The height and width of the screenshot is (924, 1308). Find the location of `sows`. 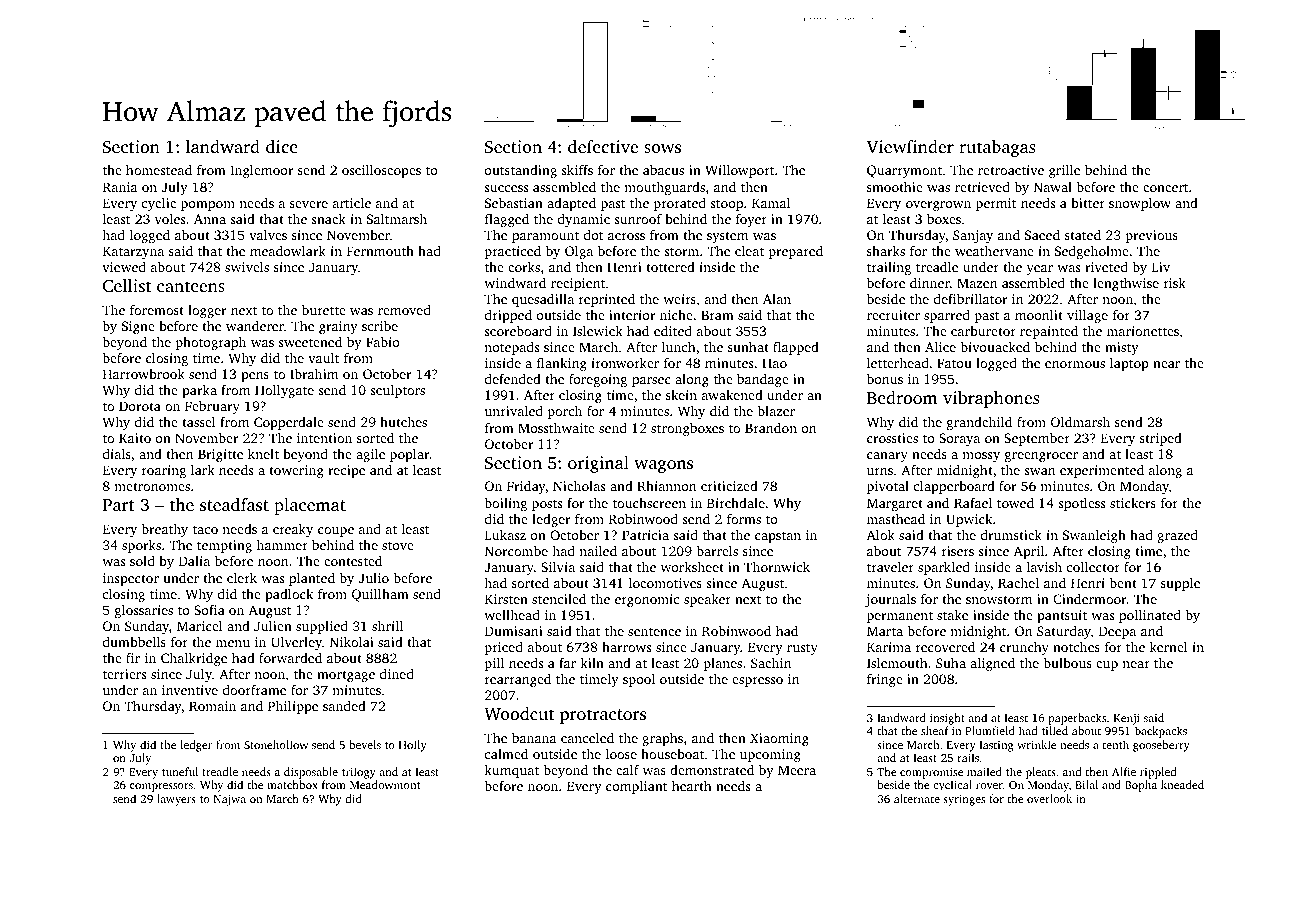

sows is located at coordinates (662, 148).
